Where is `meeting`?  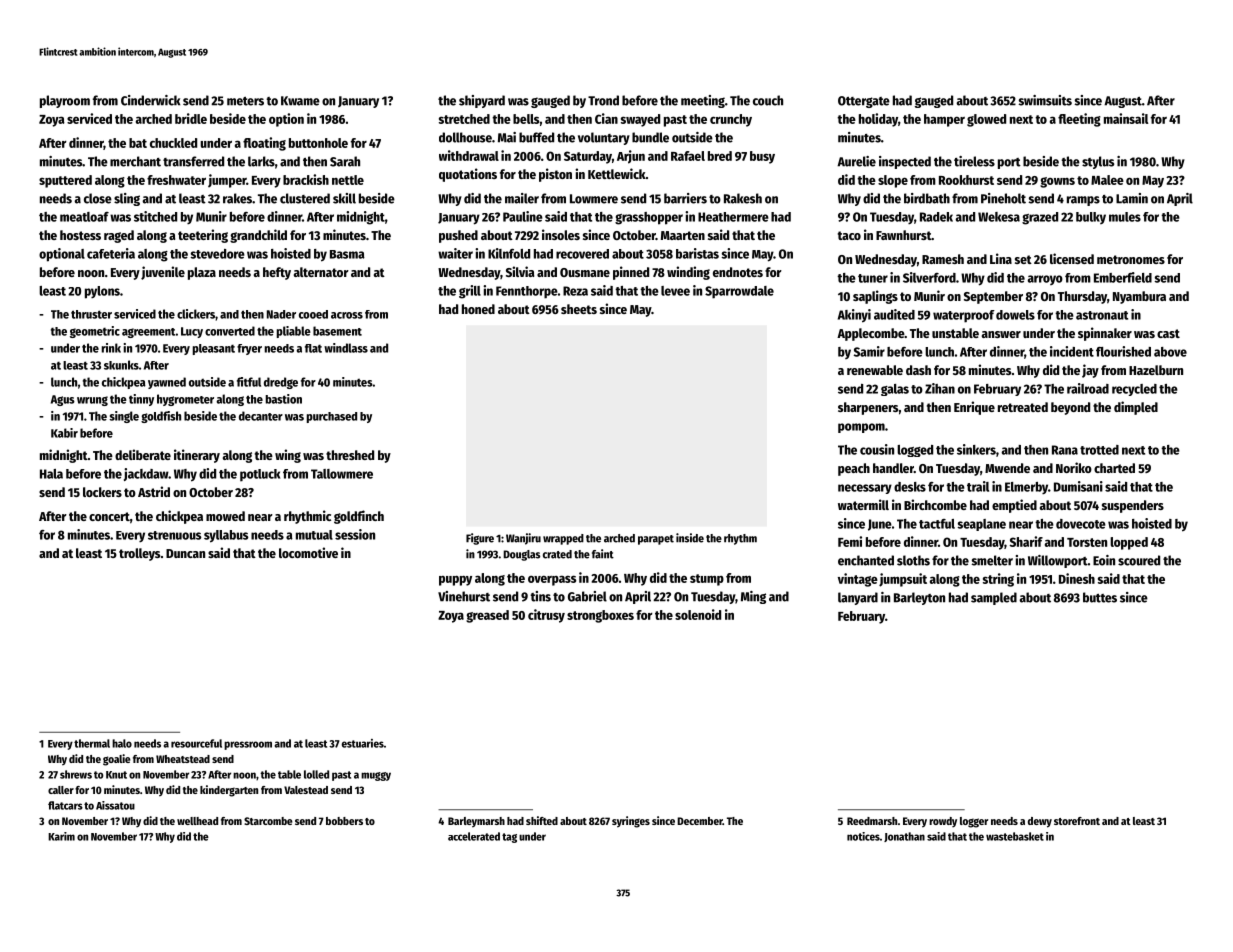
meeting is located at coordinates (703, 101).
